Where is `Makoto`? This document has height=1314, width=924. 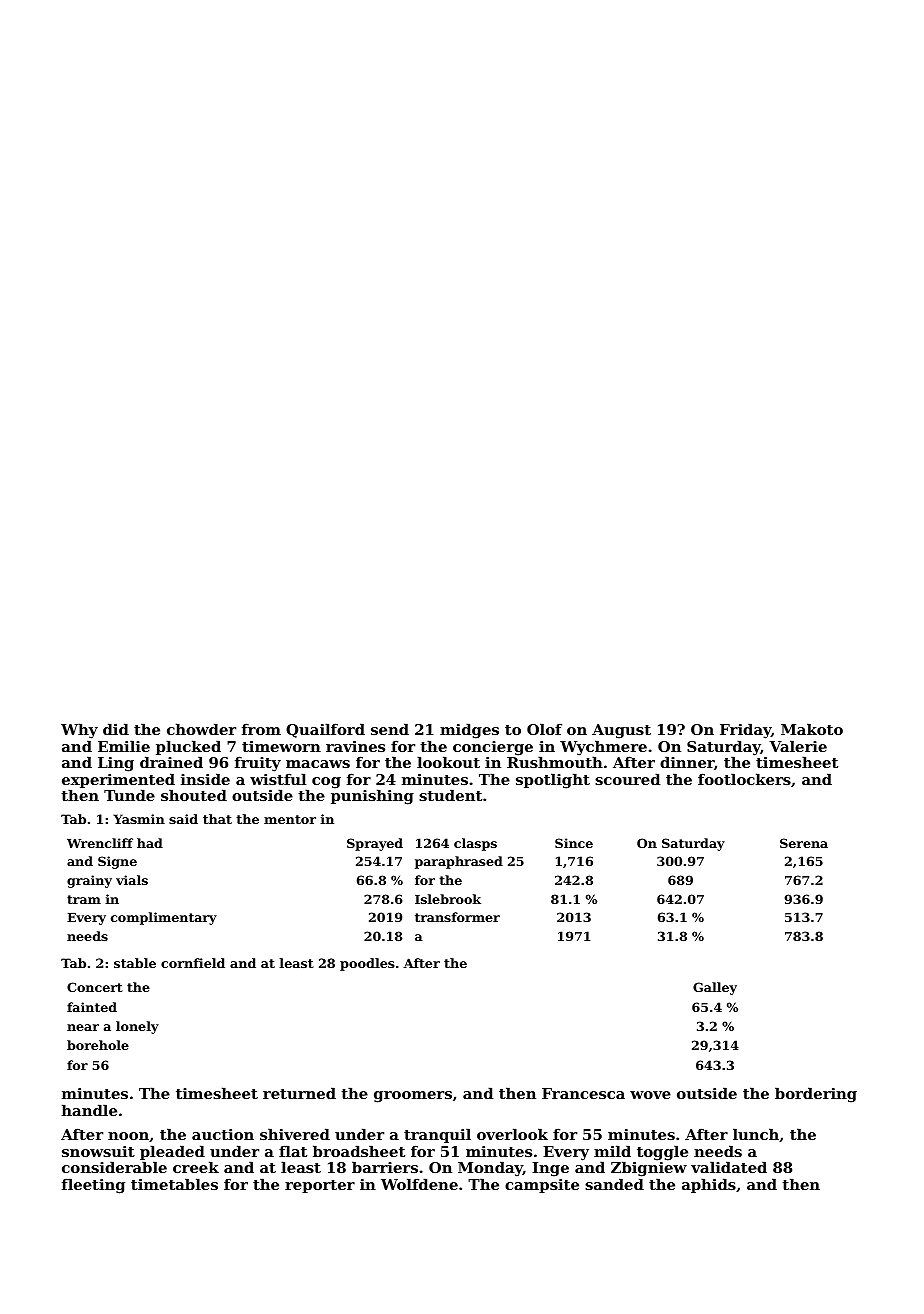
Makoto is located at coordinates (812, 729).
